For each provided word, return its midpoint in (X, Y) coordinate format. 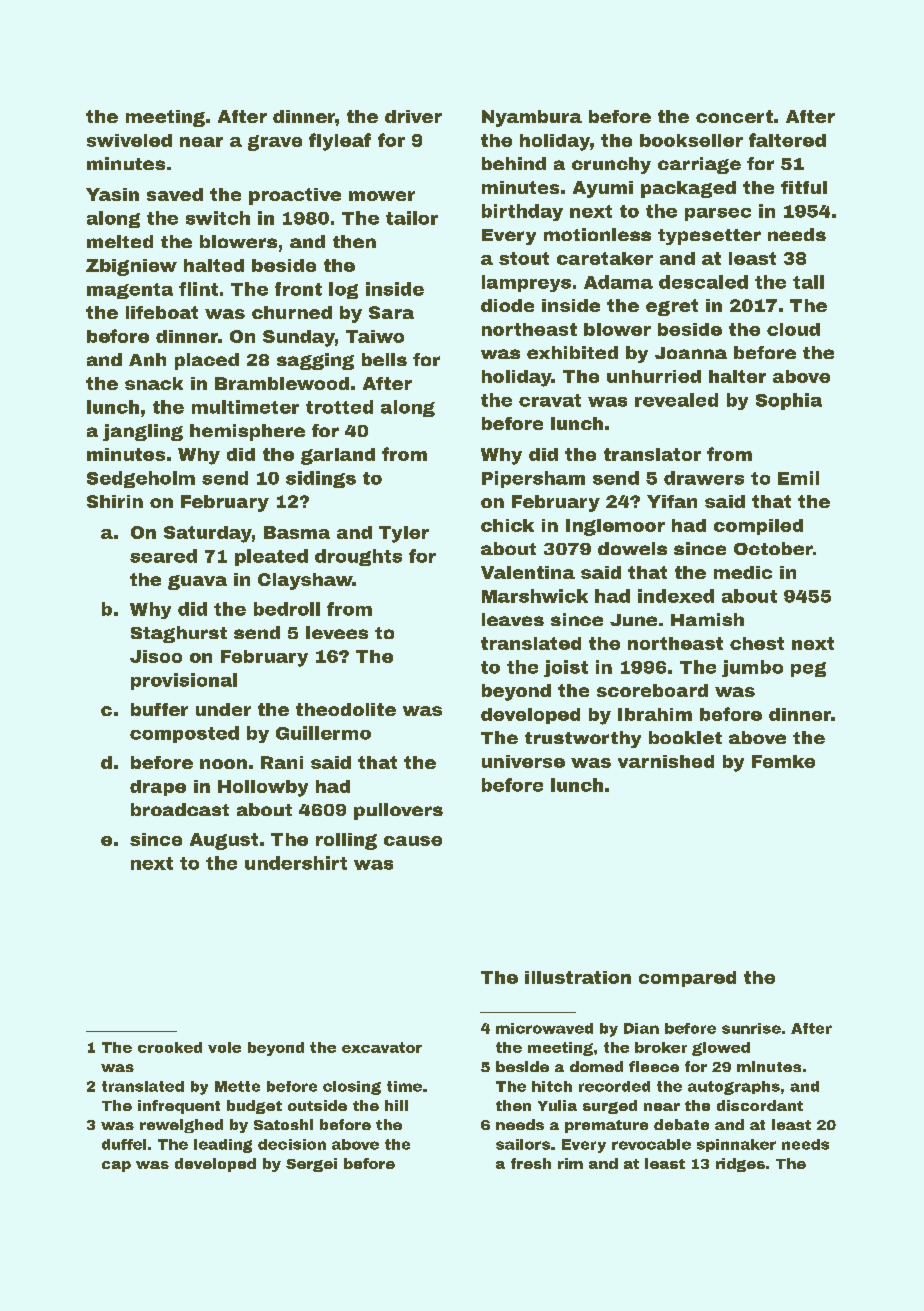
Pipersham (533, 479)
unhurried (654, 376)
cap (116, 1166)
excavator (382, 1047)
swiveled (129, 140)
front (298, 289)
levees (337, 632)
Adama (618, 282)
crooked (170, 1047)
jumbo (752, 668)
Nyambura (532, 118)
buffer (159, 709)
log (343, 290)
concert (734, 116)
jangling (143, 432)
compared (687, 979)
